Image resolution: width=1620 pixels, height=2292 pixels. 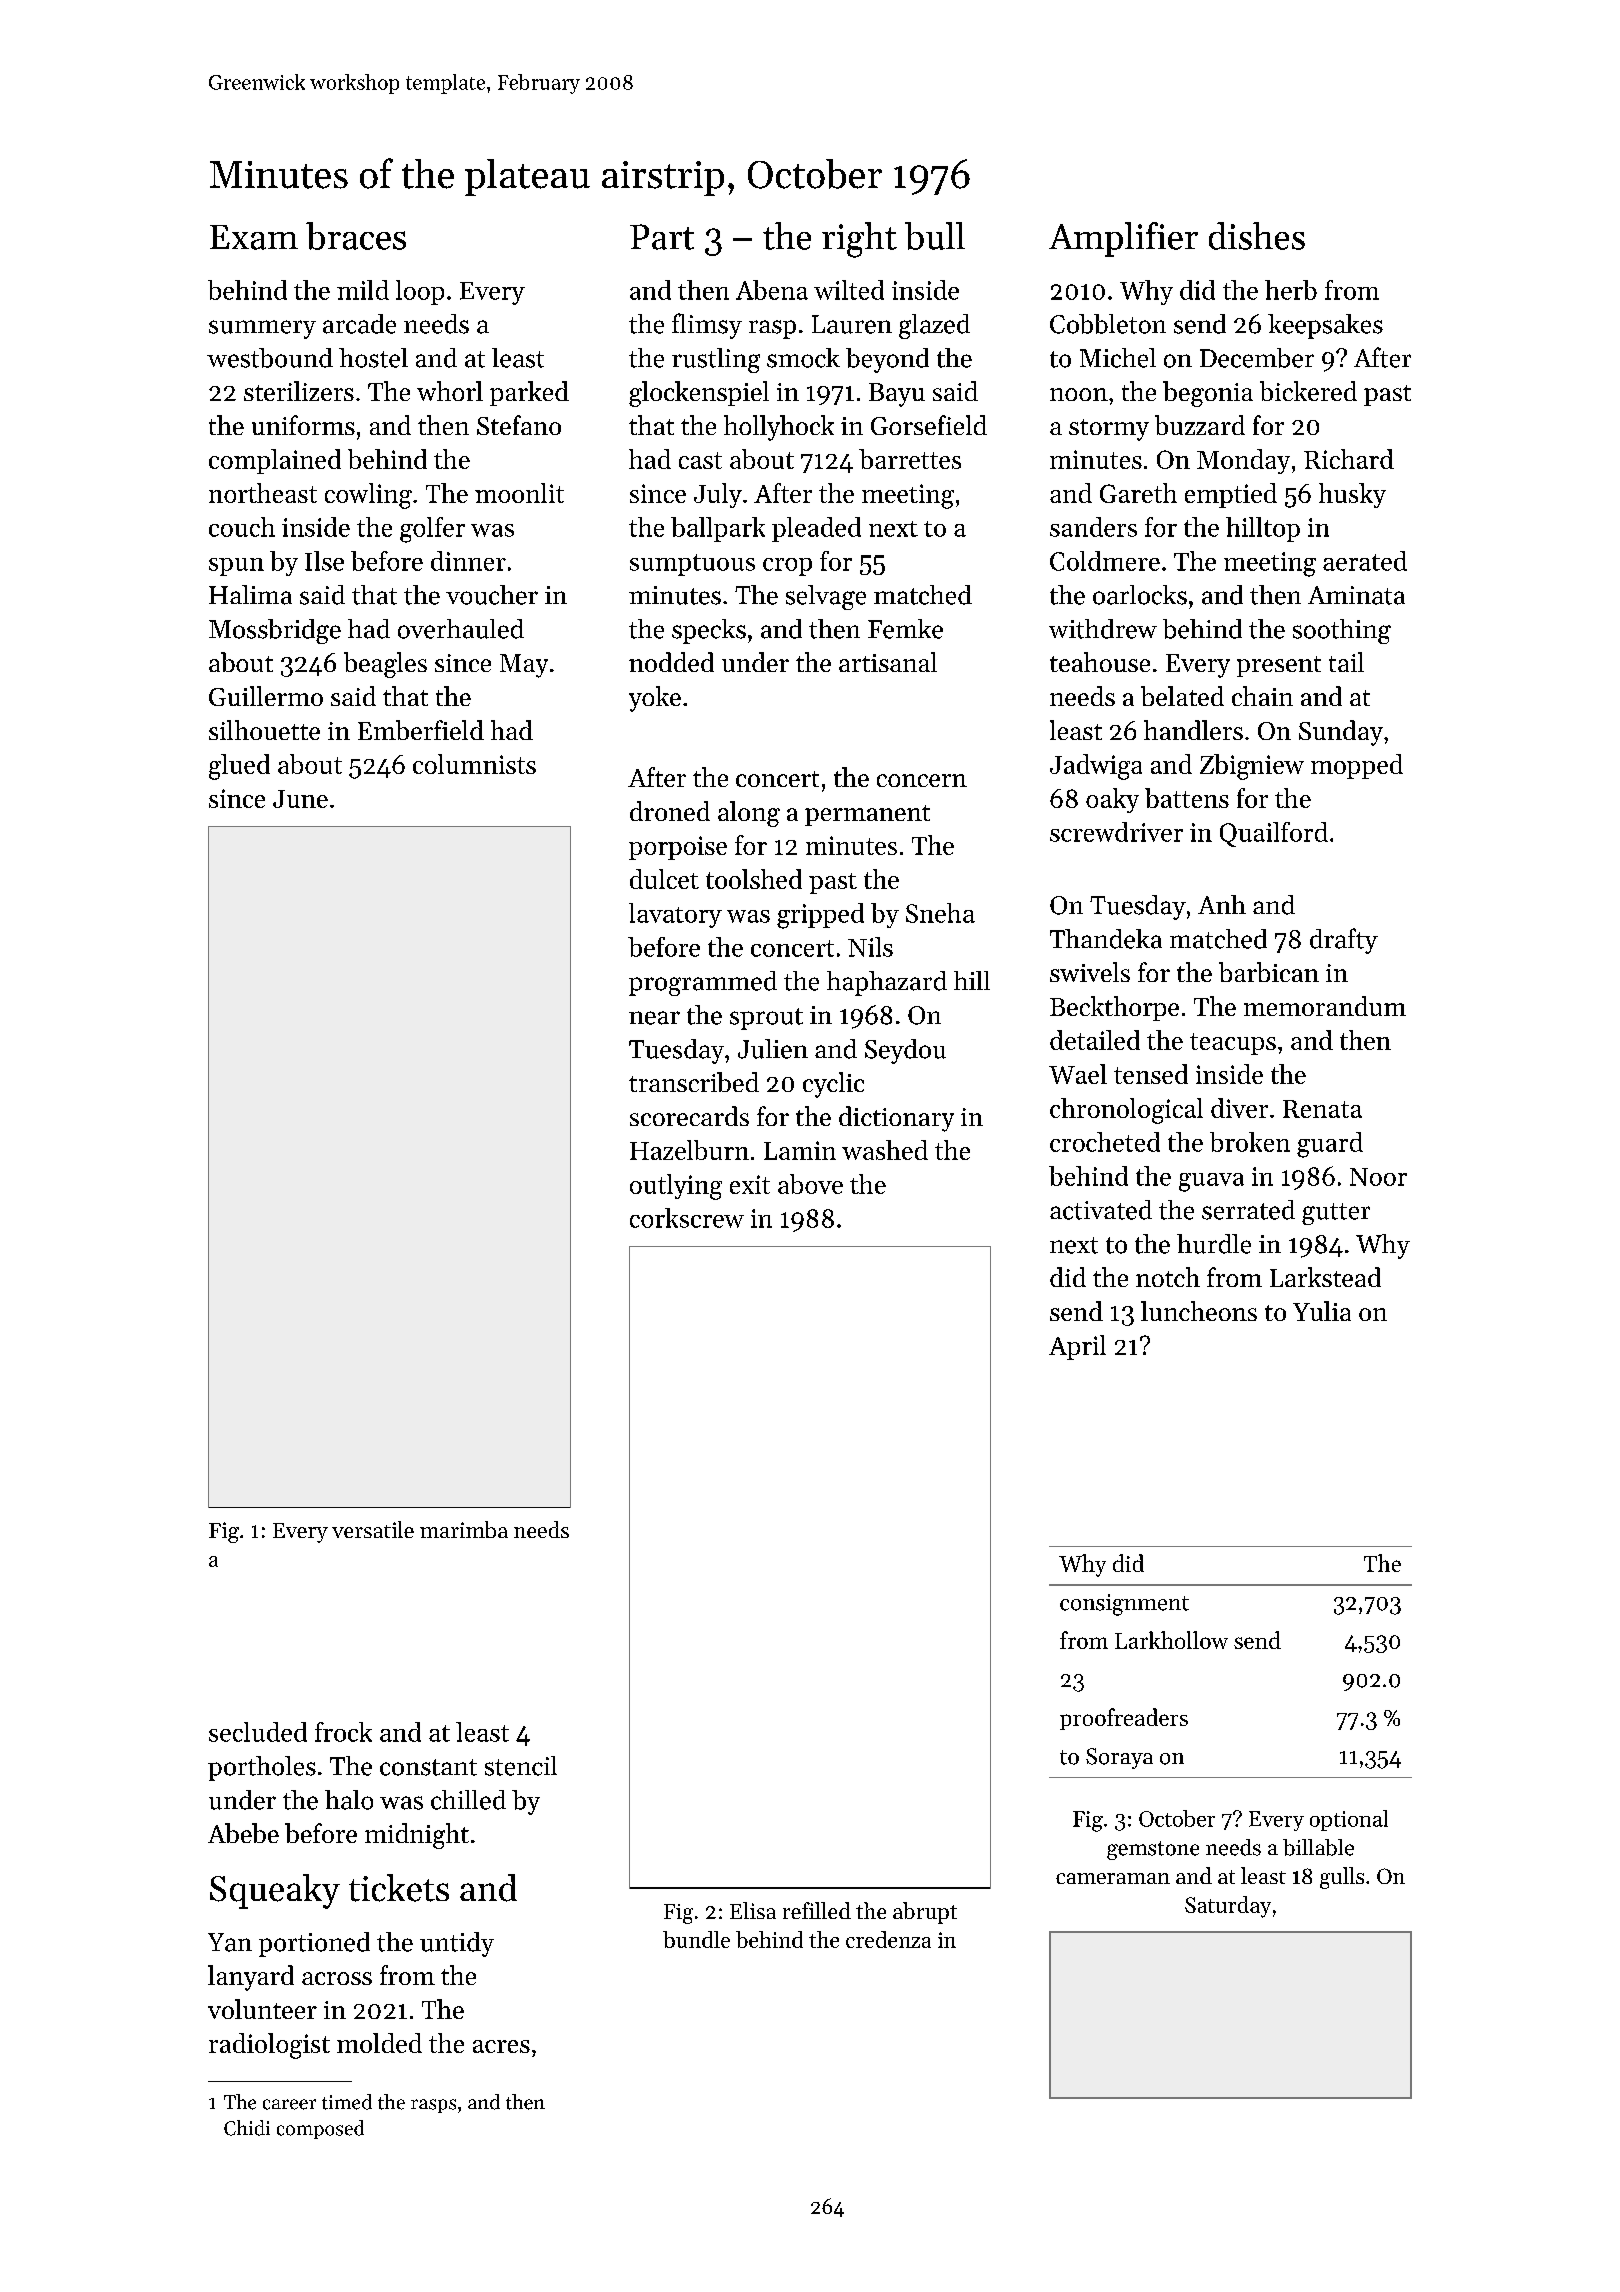 What do you see at coordinates (464, 1529) in the screenshot?
I see `marimba` at bounding box center [464, 1529].
